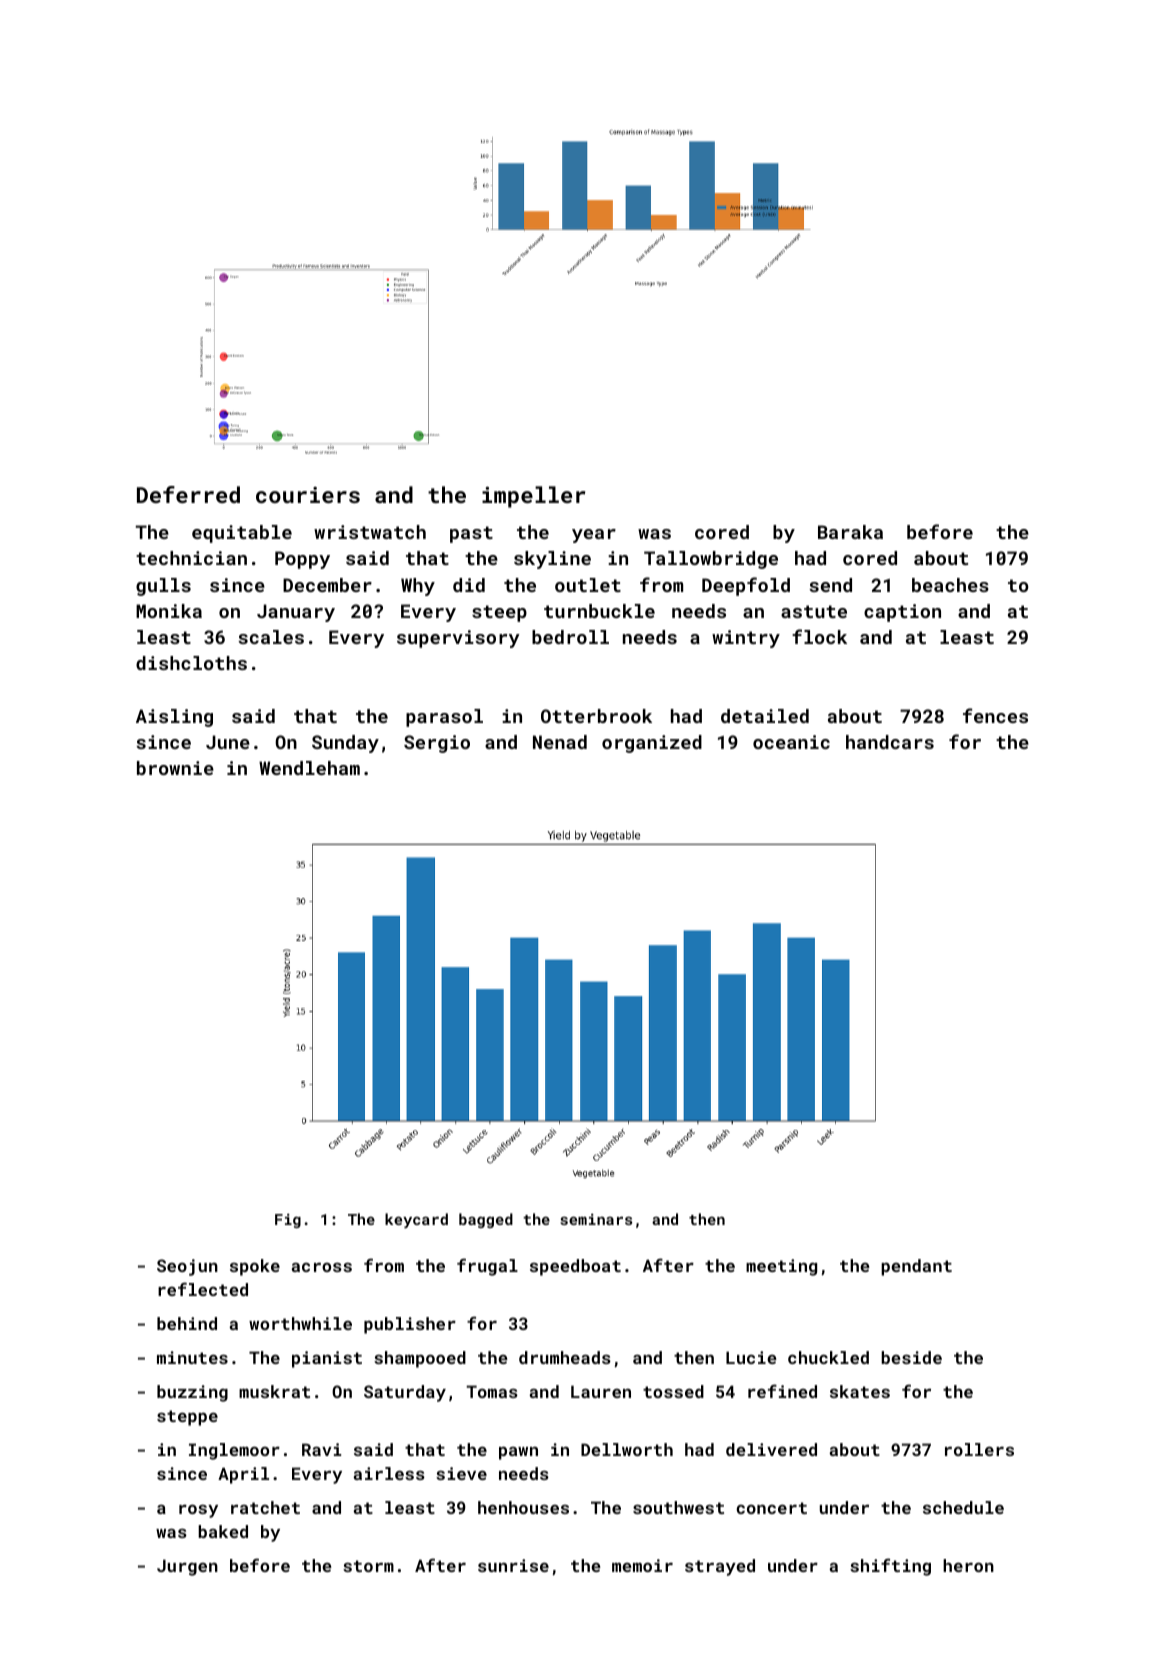 The image size is (1165, 1654). I want to click on Lauren, so click(601, 1391).
